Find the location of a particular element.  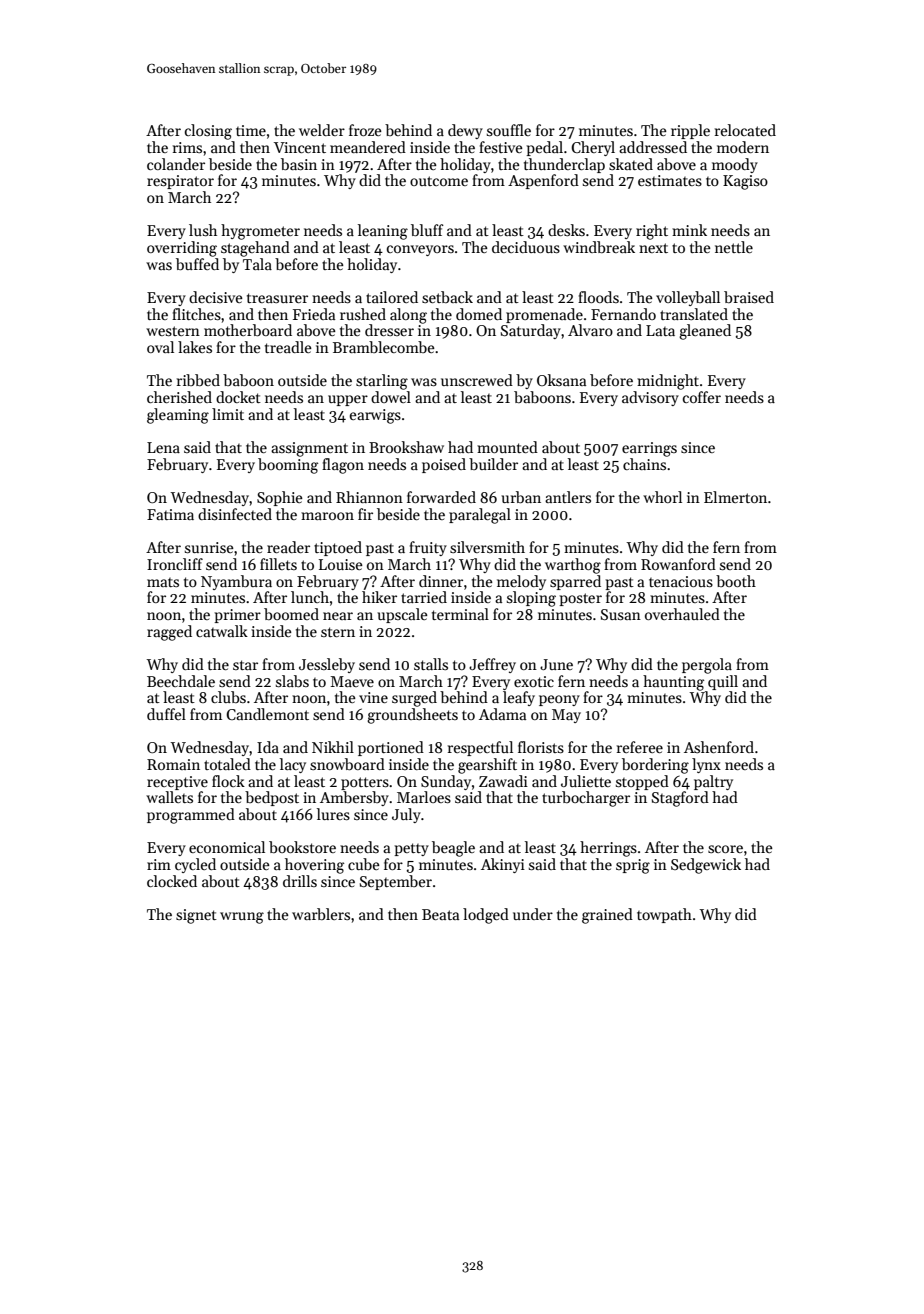

next is located at coordinates (653, 248).
